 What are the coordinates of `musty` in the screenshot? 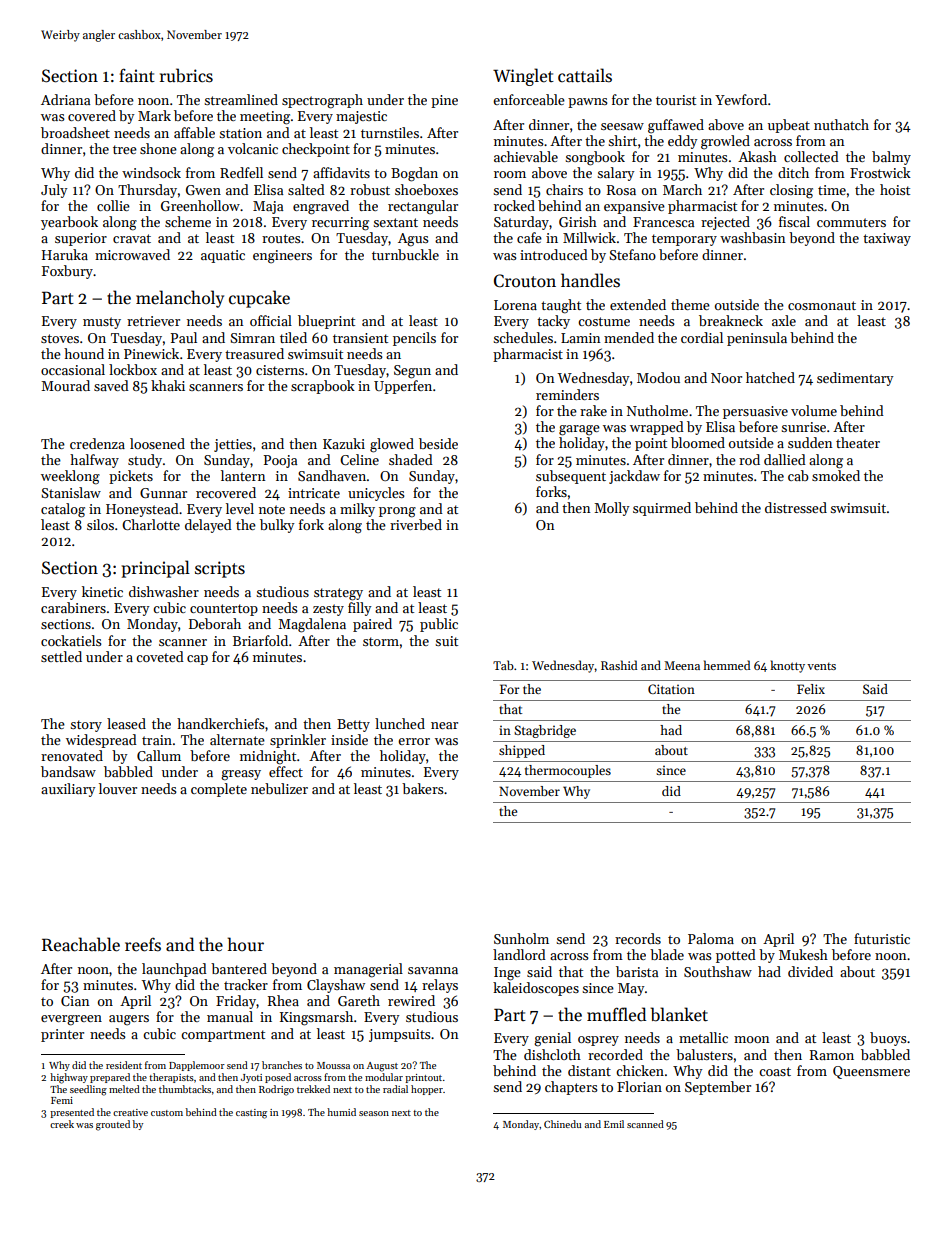 It's located at (102, 323).
